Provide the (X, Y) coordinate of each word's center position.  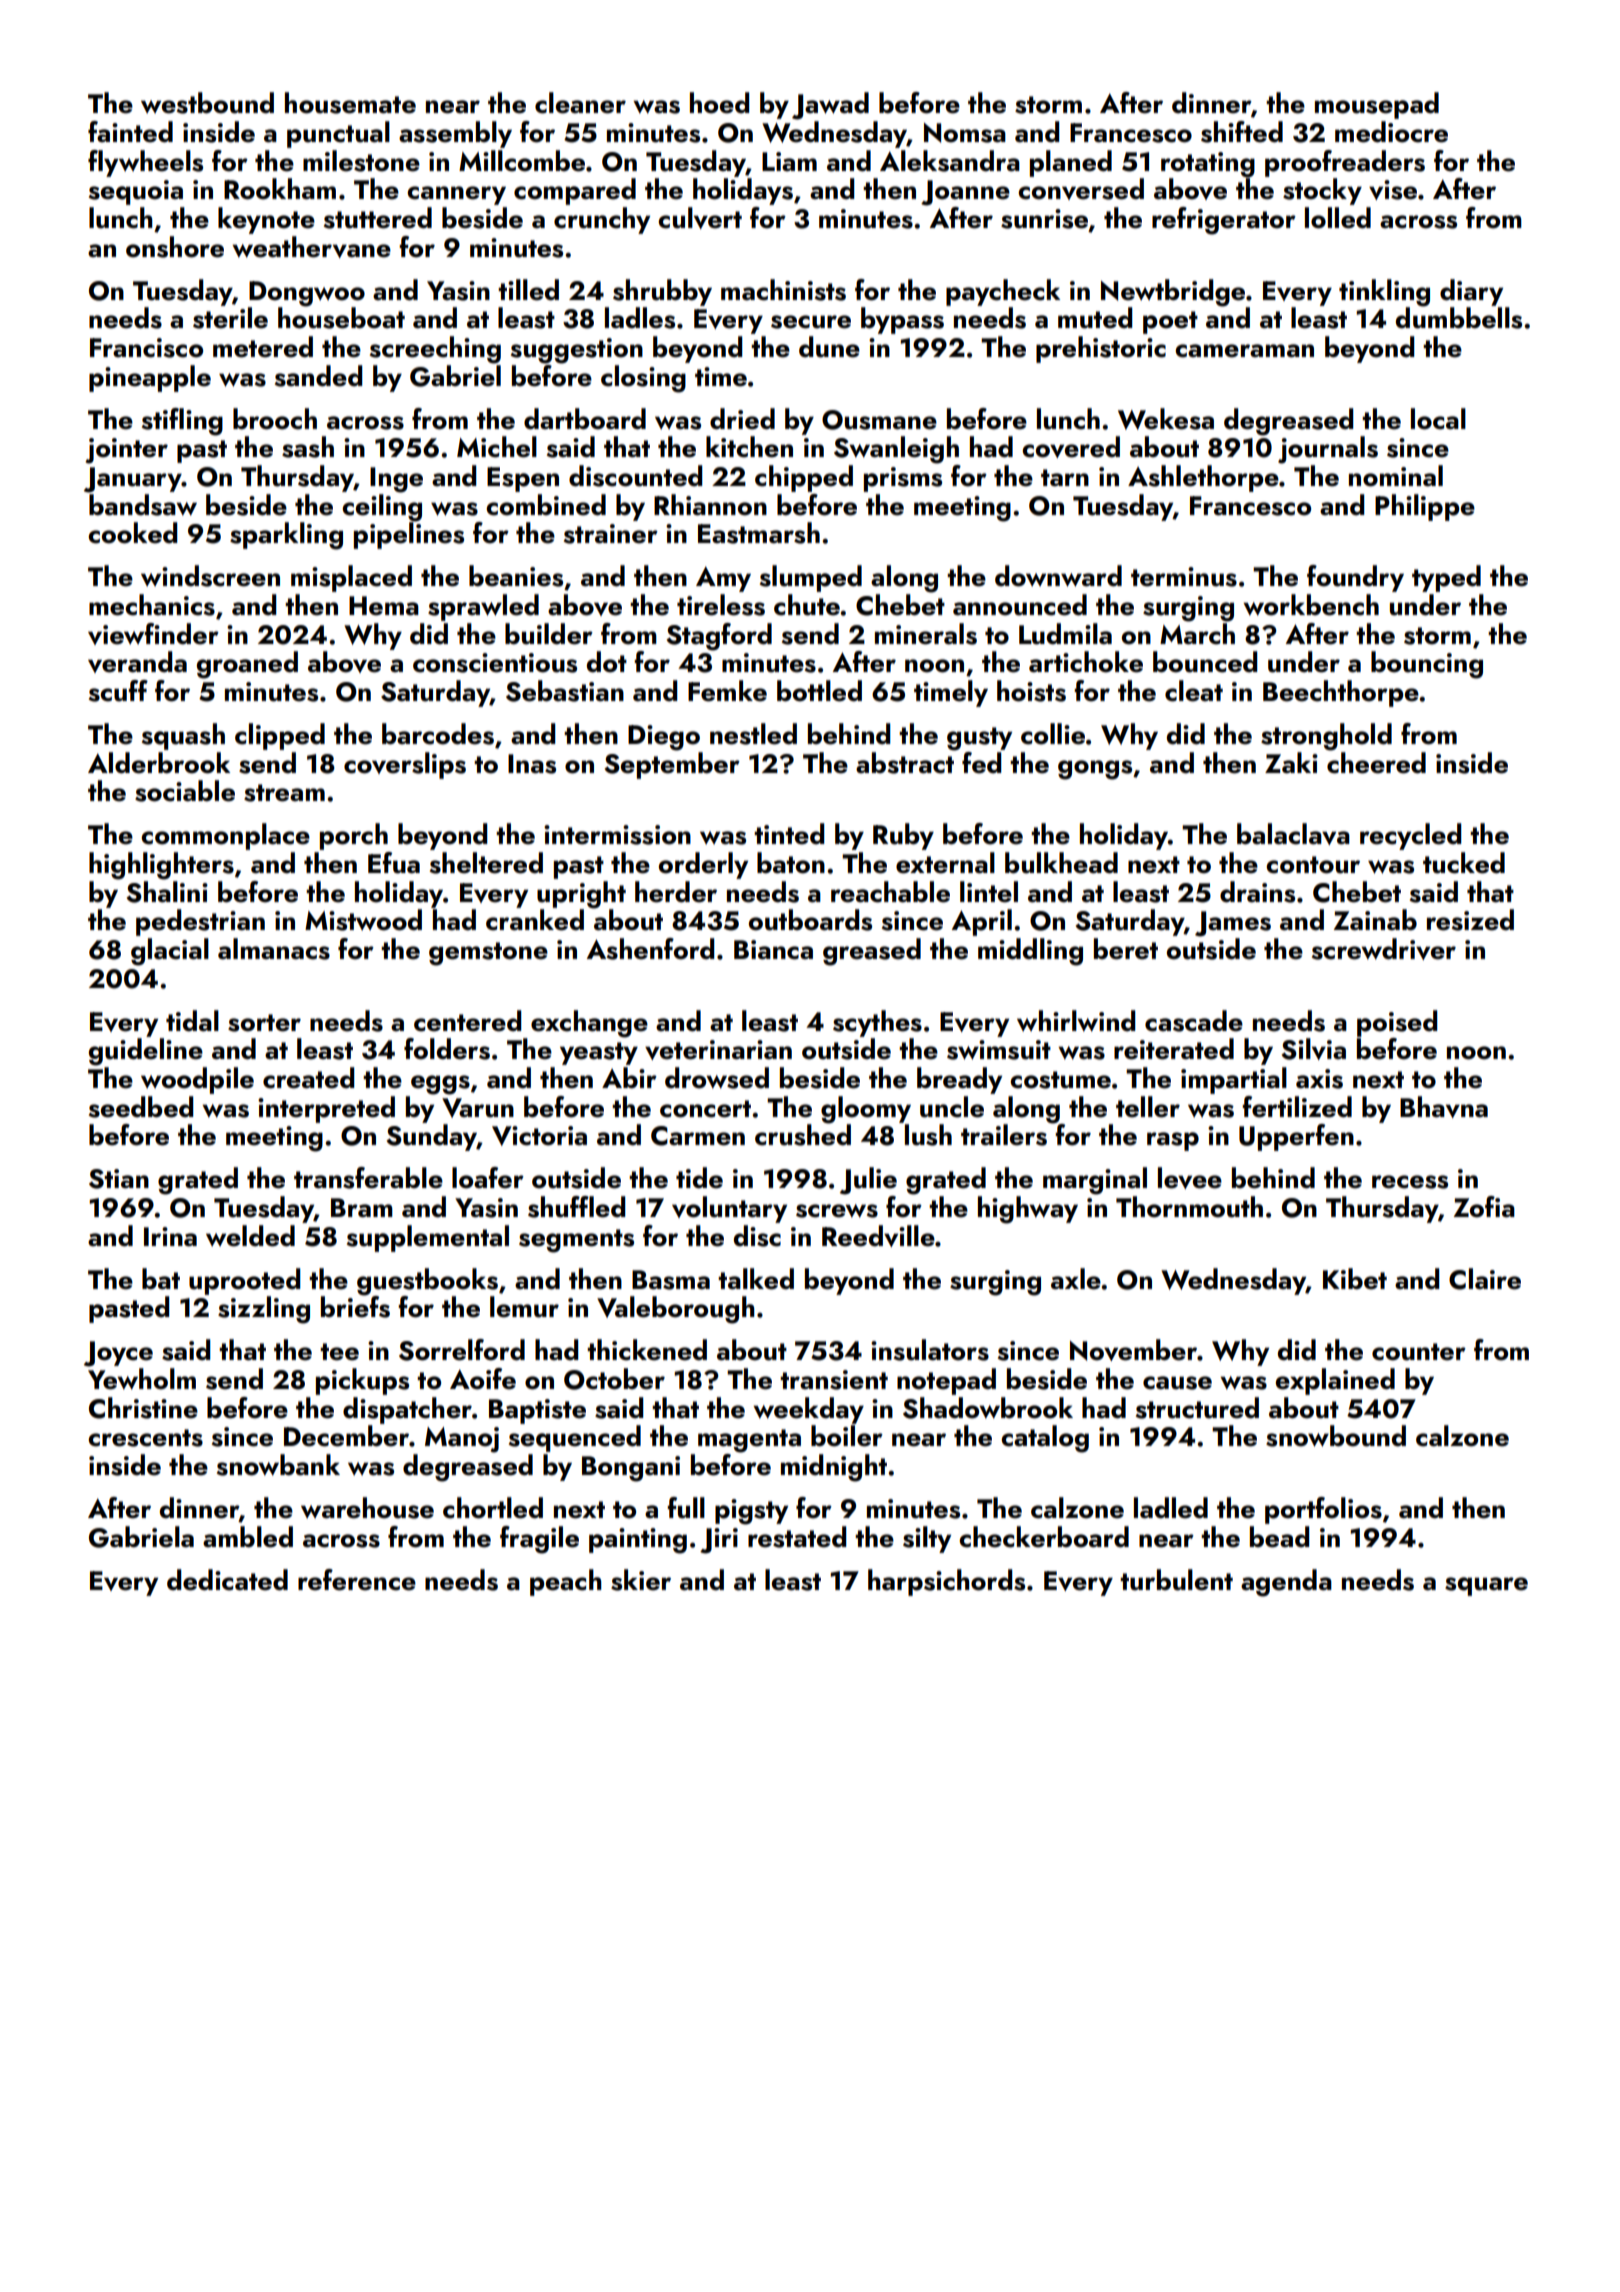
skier (641, 1580)
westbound (207, 103)
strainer (611, 534)
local (1438, 419)
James (1233, 924)
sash (308, 447)
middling (1030, 952)
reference (357, 1580)
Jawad (830, 106)
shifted (1242, 132)
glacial (170, 952)
